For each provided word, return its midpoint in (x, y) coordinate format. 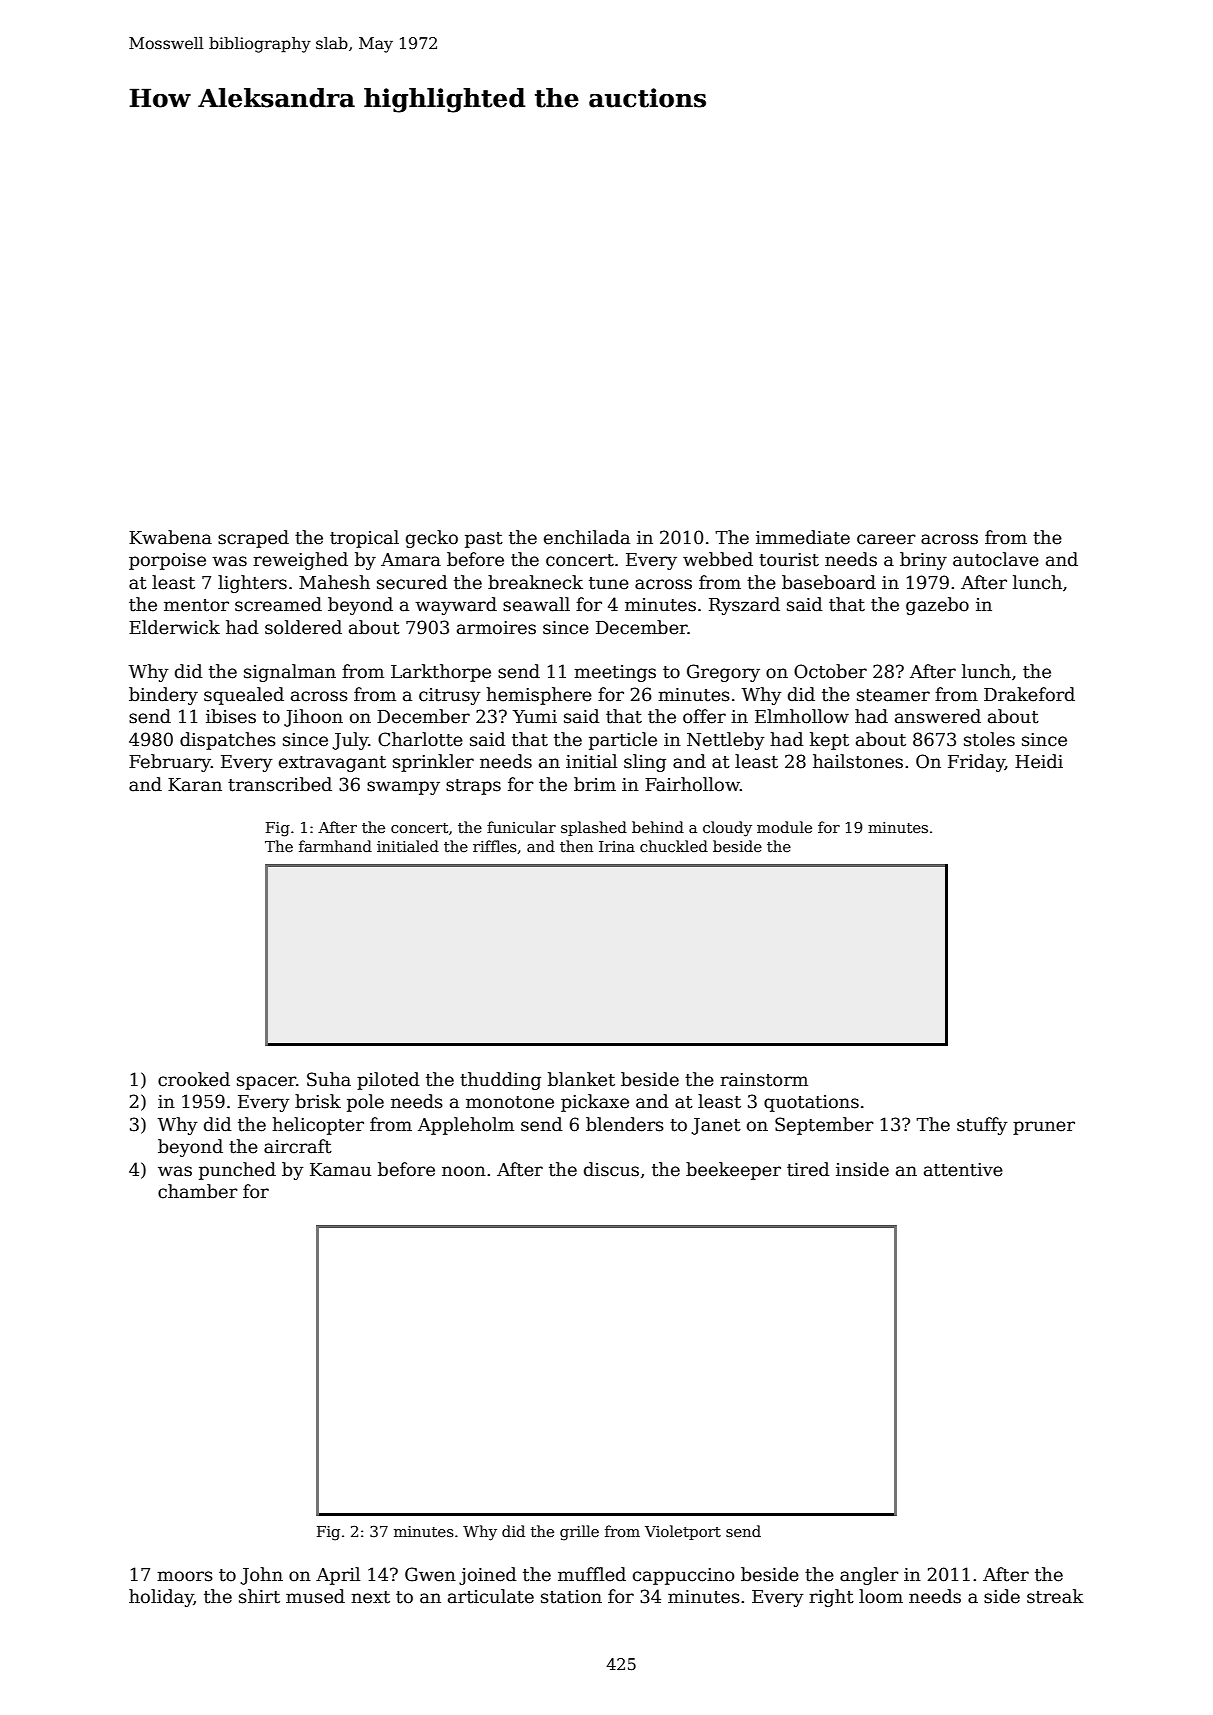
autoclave (996, 559)
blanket (581, 1079)
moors (185, 1576)
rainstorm (764, 1080)
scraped (253, 539)
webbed (718, 559)
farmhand (335, 846)
